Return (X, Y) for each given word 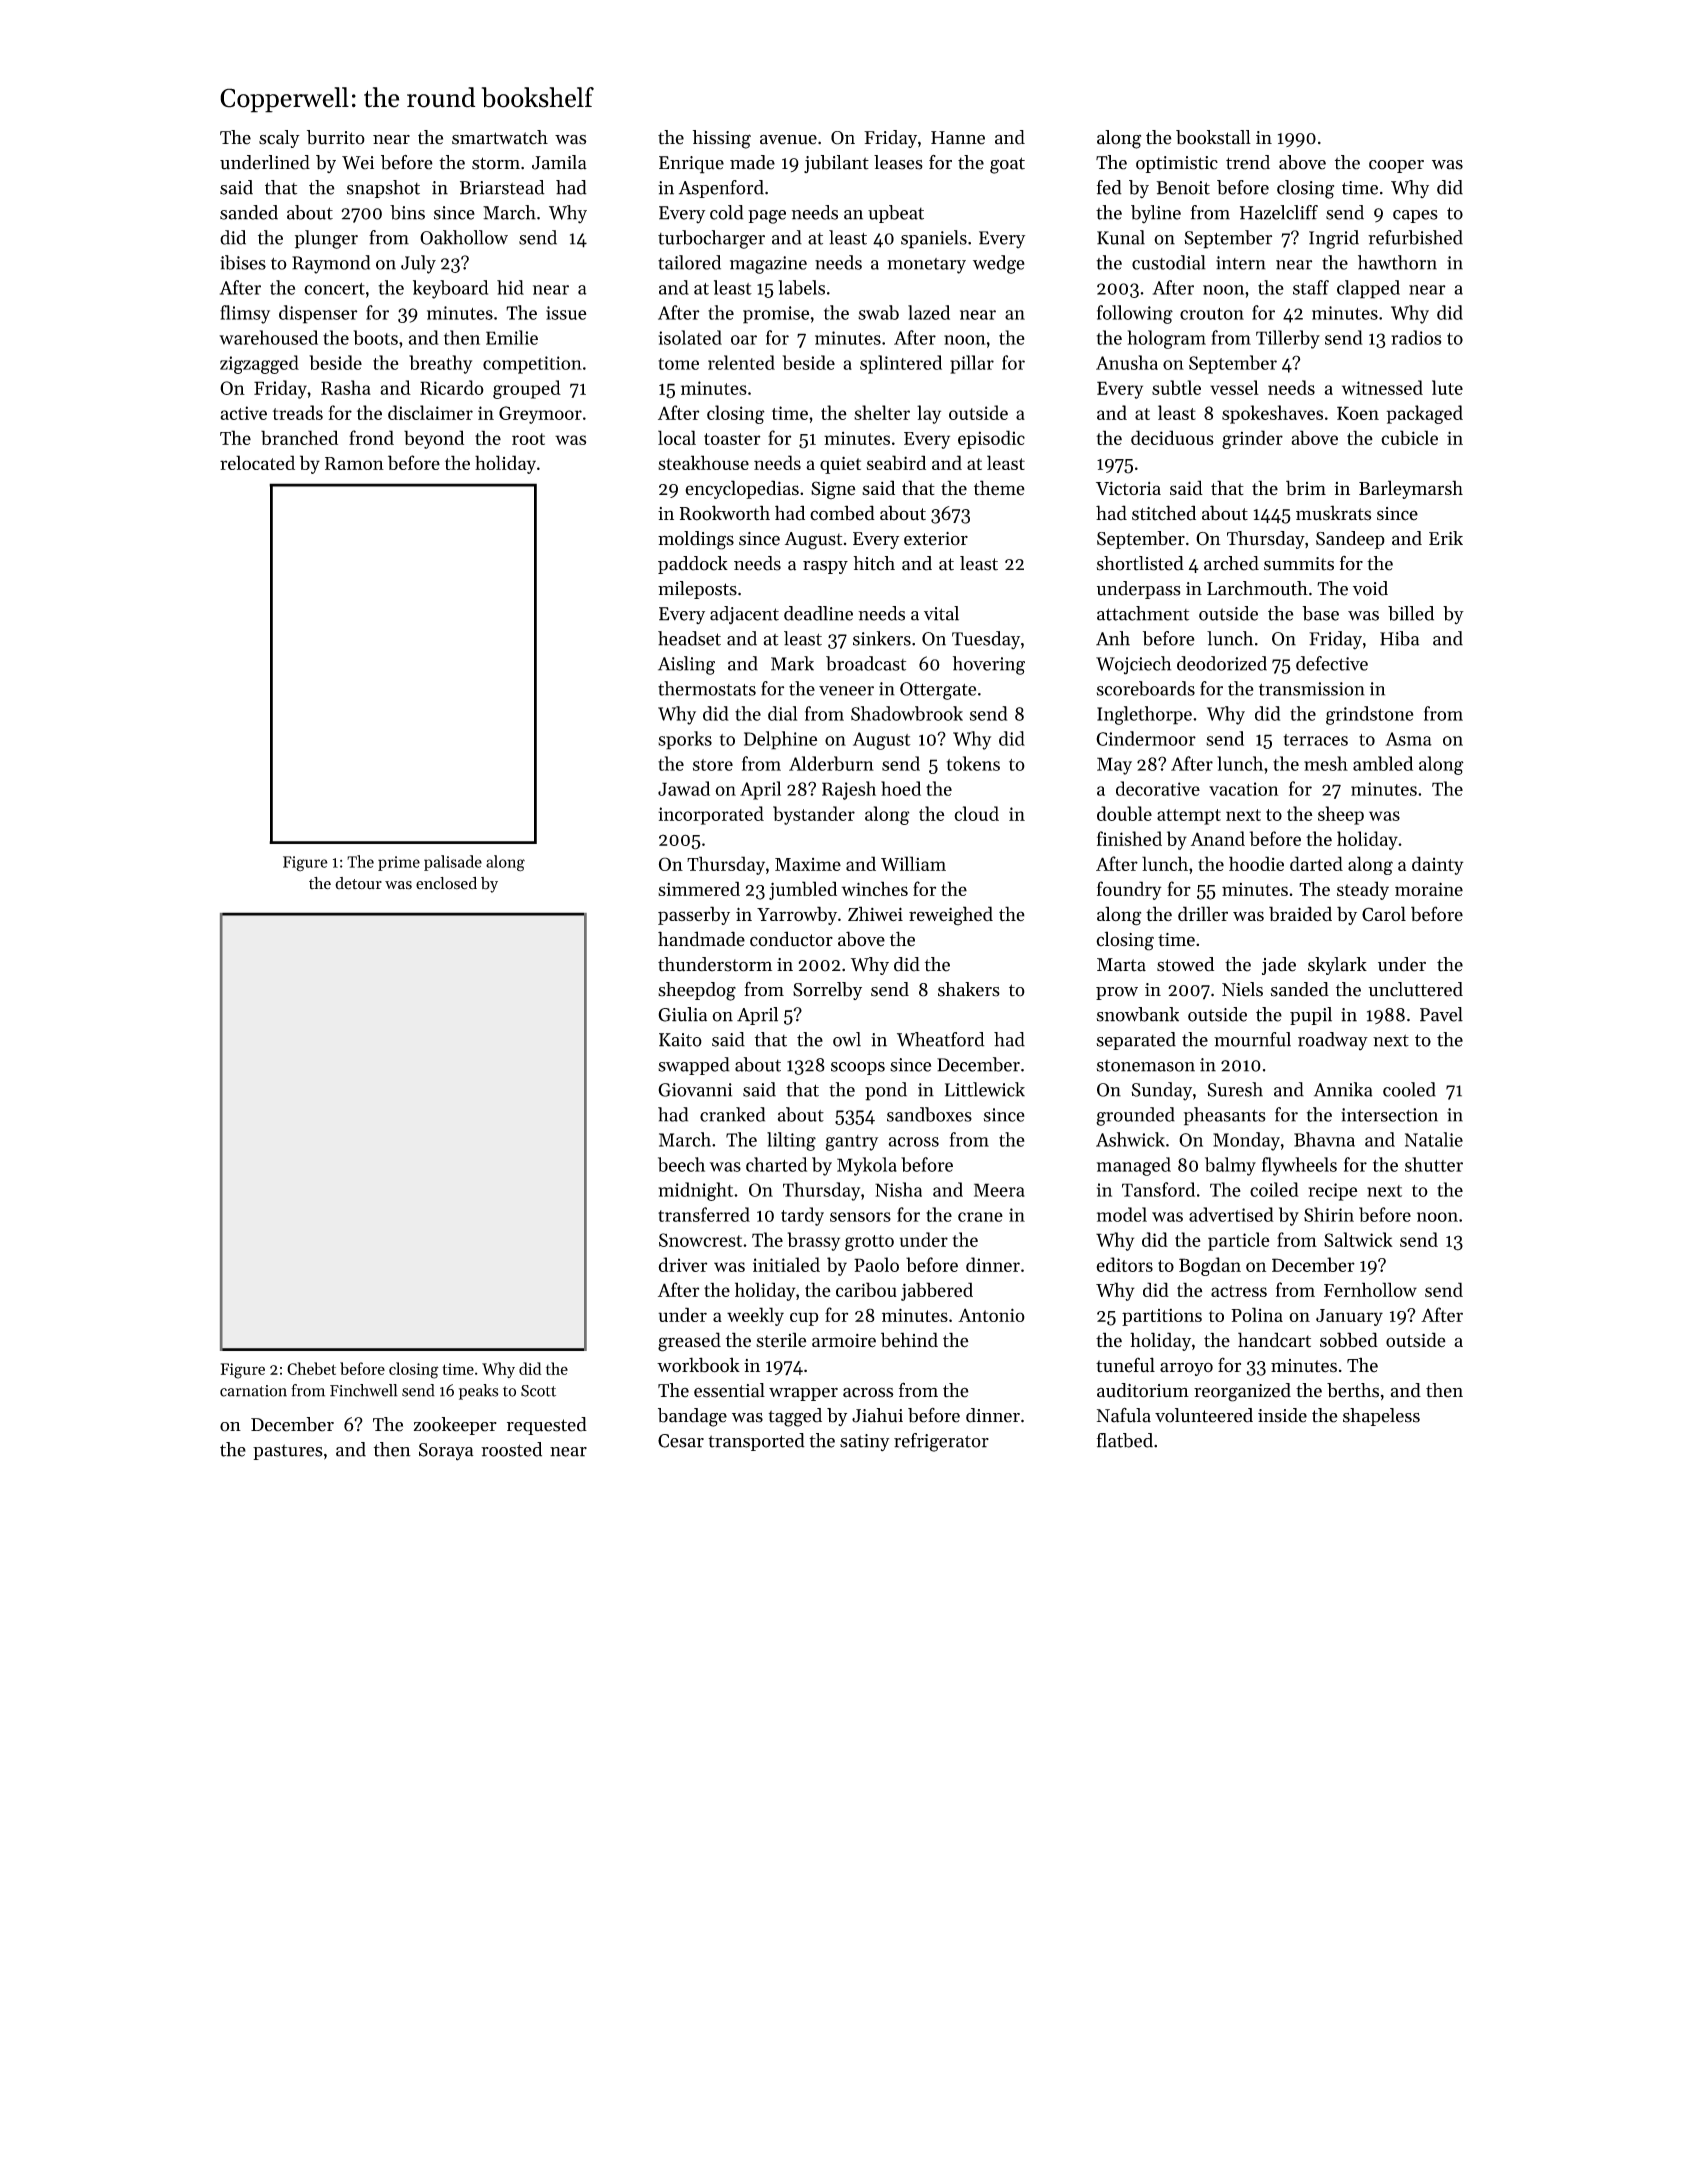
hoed (901, 788)
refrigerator (941, 1442)
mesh (1326, 763)
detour (358, 883)
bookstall (1213, 137)
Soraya (446, 1452)
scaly (279, 139)
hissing (722, 139)
